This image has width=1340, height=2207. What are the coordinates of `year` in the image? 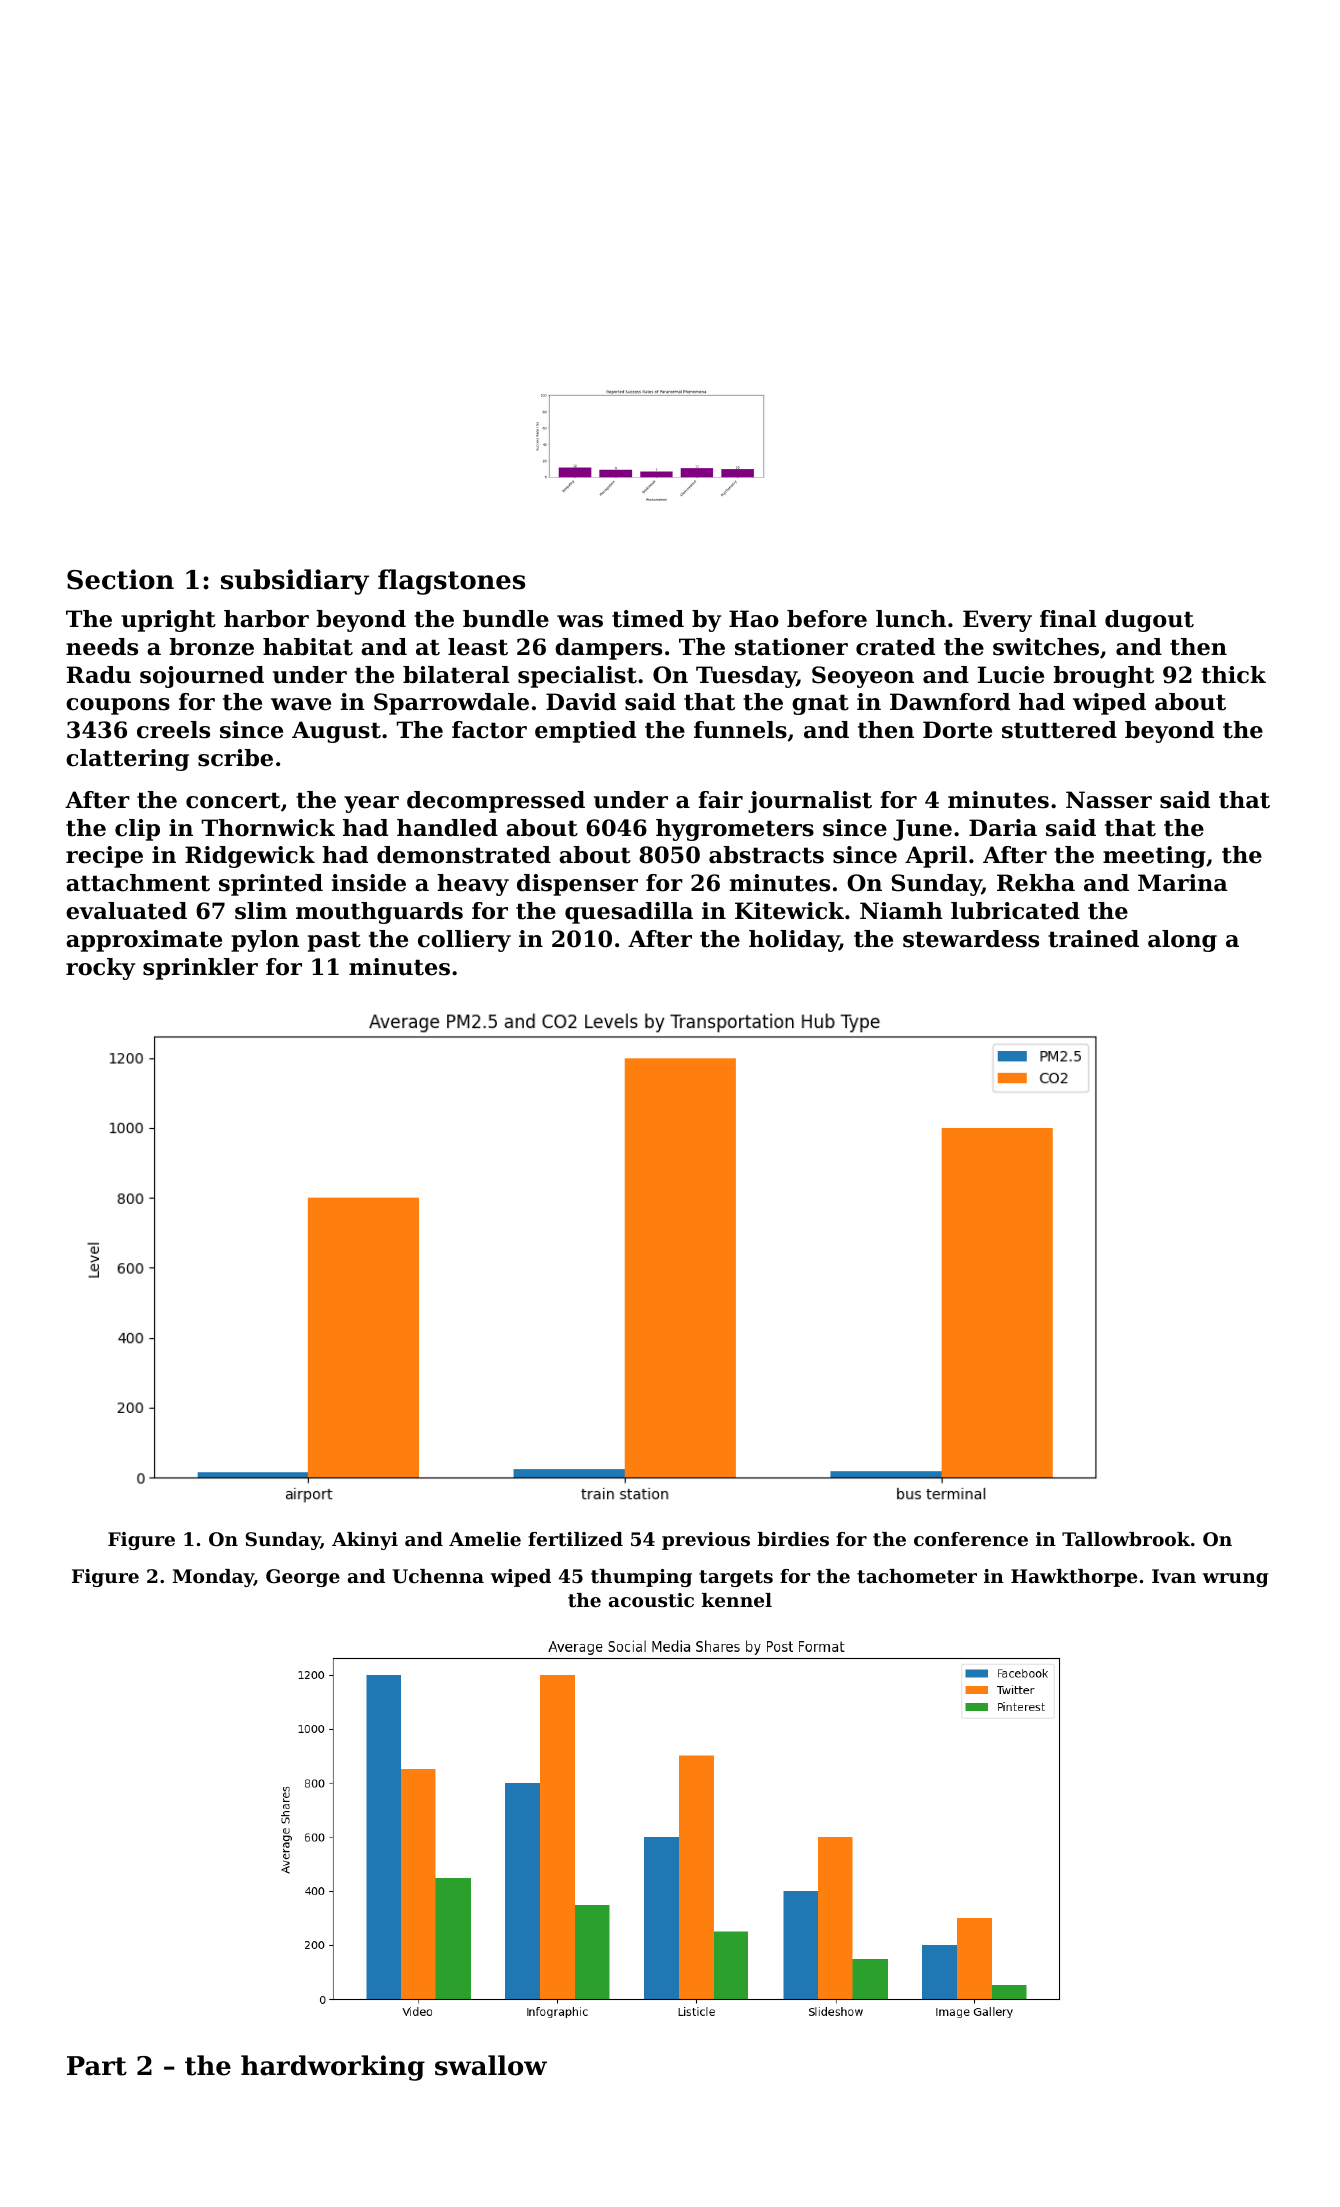 It's located at (371, 804).
